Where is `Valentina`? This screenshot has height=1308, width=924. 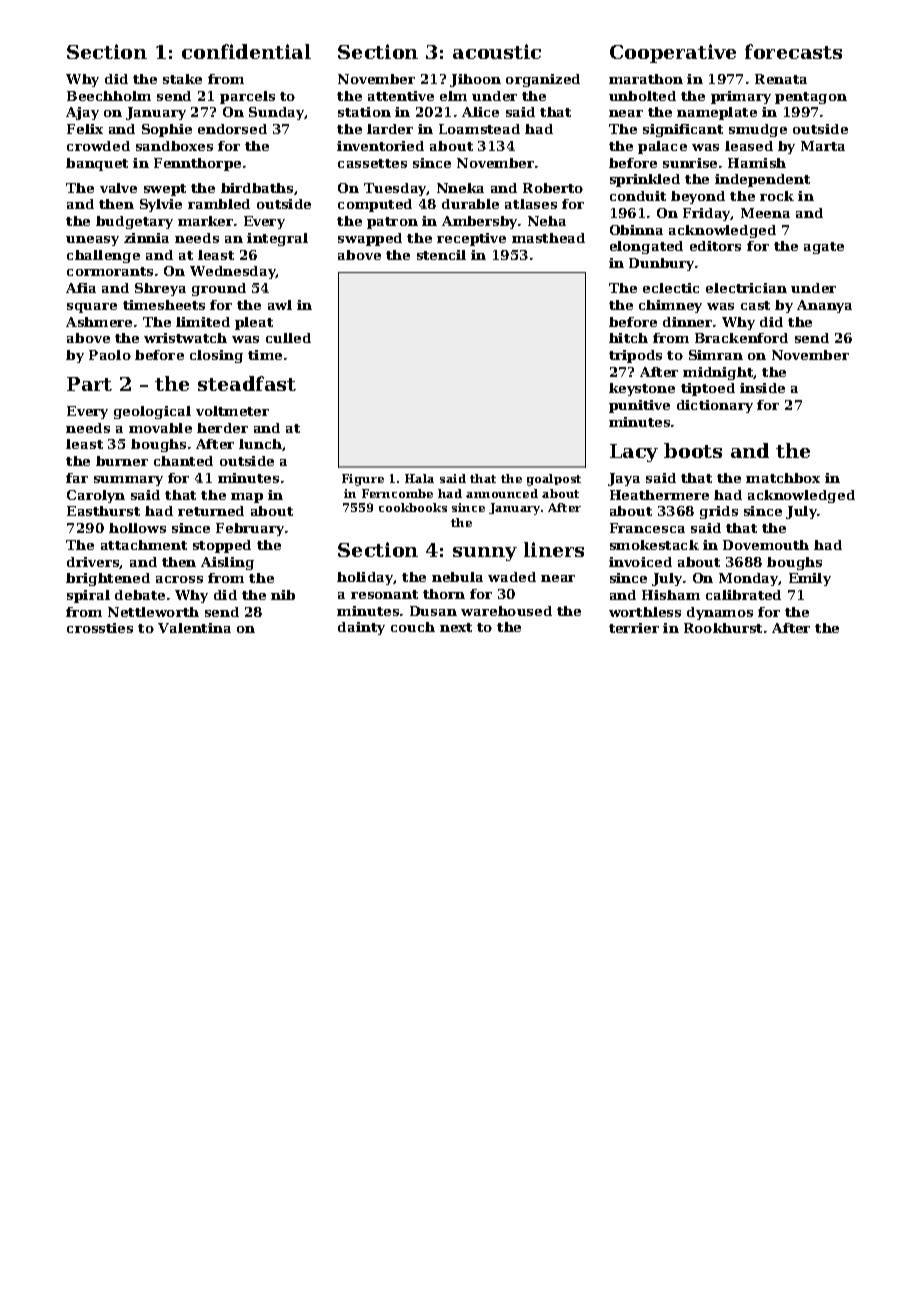 Valentina is located at coordinates (194, 628).
